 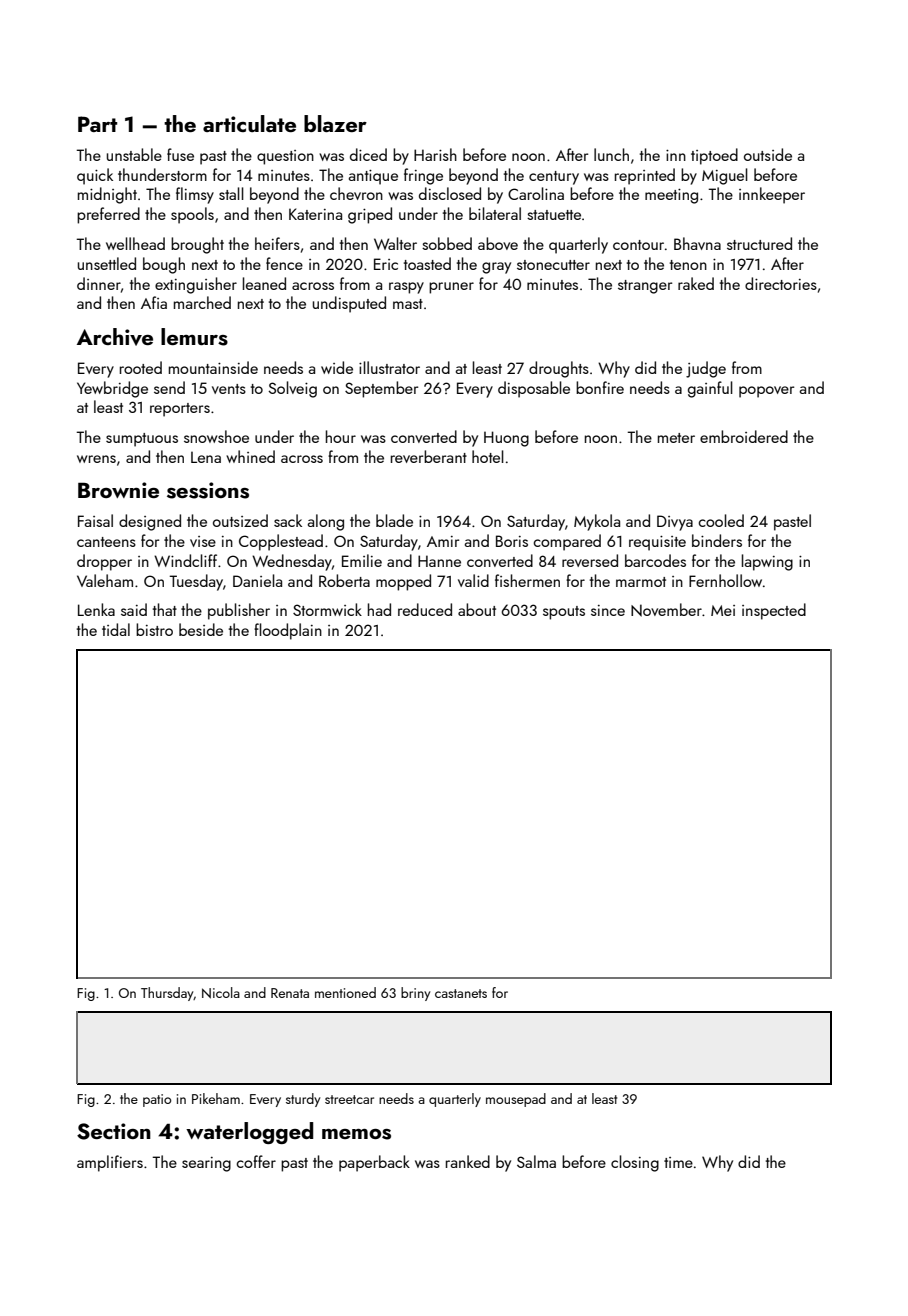 What do you see at coordinates (774, 611) in the screenshot?
I see `inspected` at bounding box center [774, 611].
